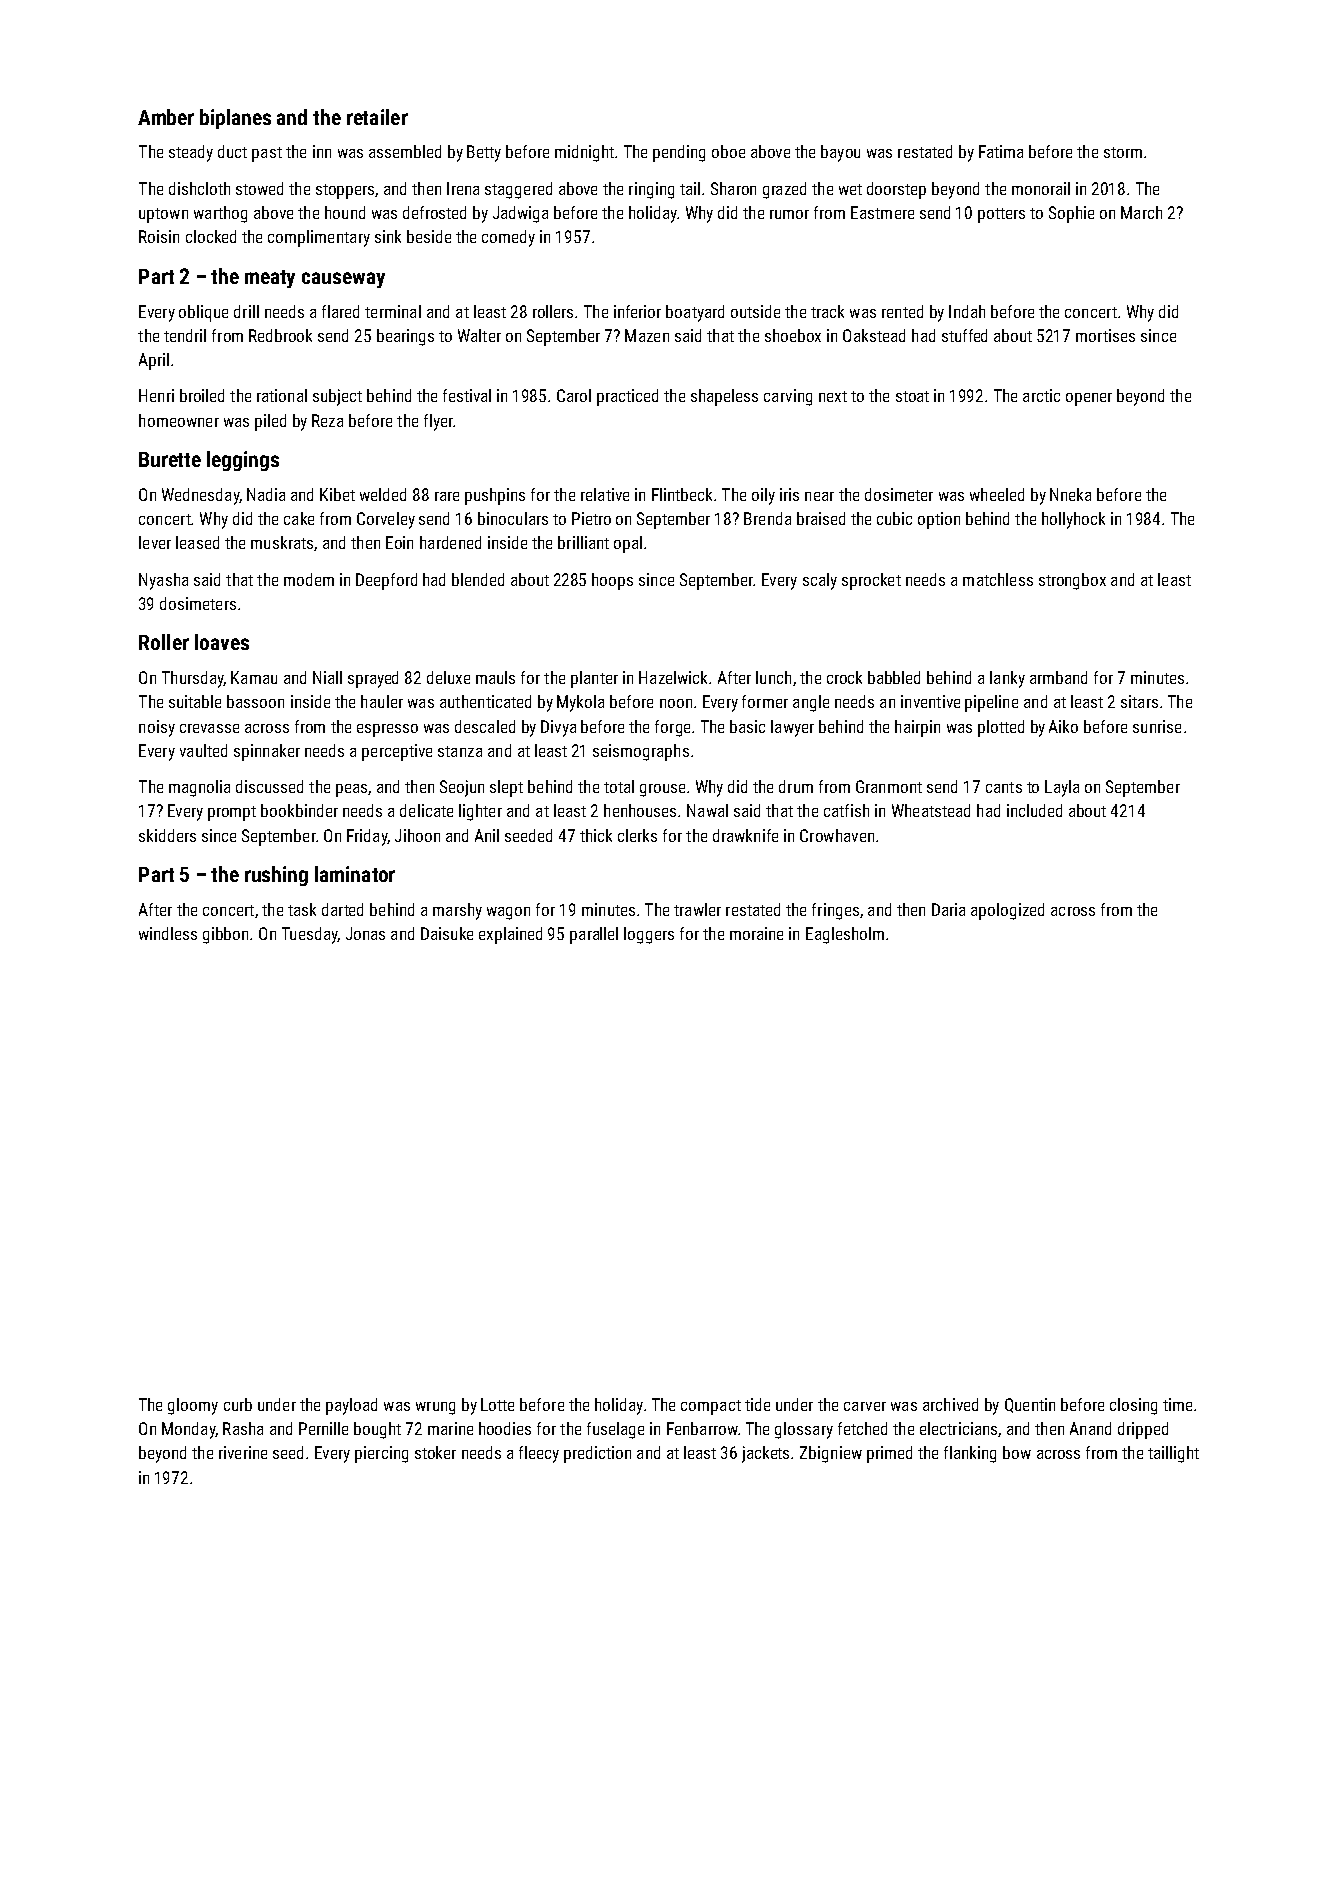  Describe the element at coordinates (438, 422) in the screenshot. I see `flyer` at that location.
